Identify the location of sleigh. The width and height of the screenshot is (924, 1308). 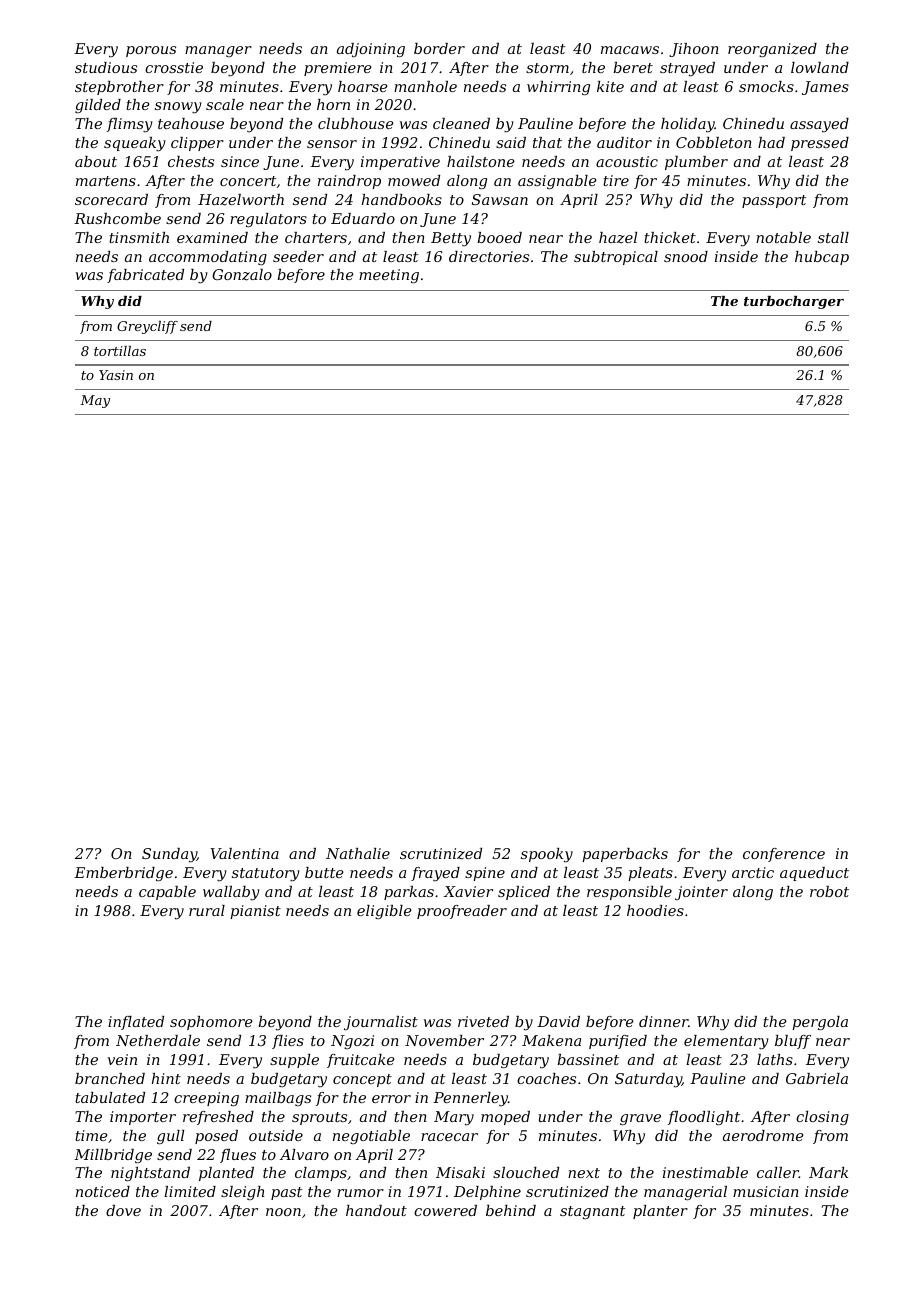
(242, 1193).
